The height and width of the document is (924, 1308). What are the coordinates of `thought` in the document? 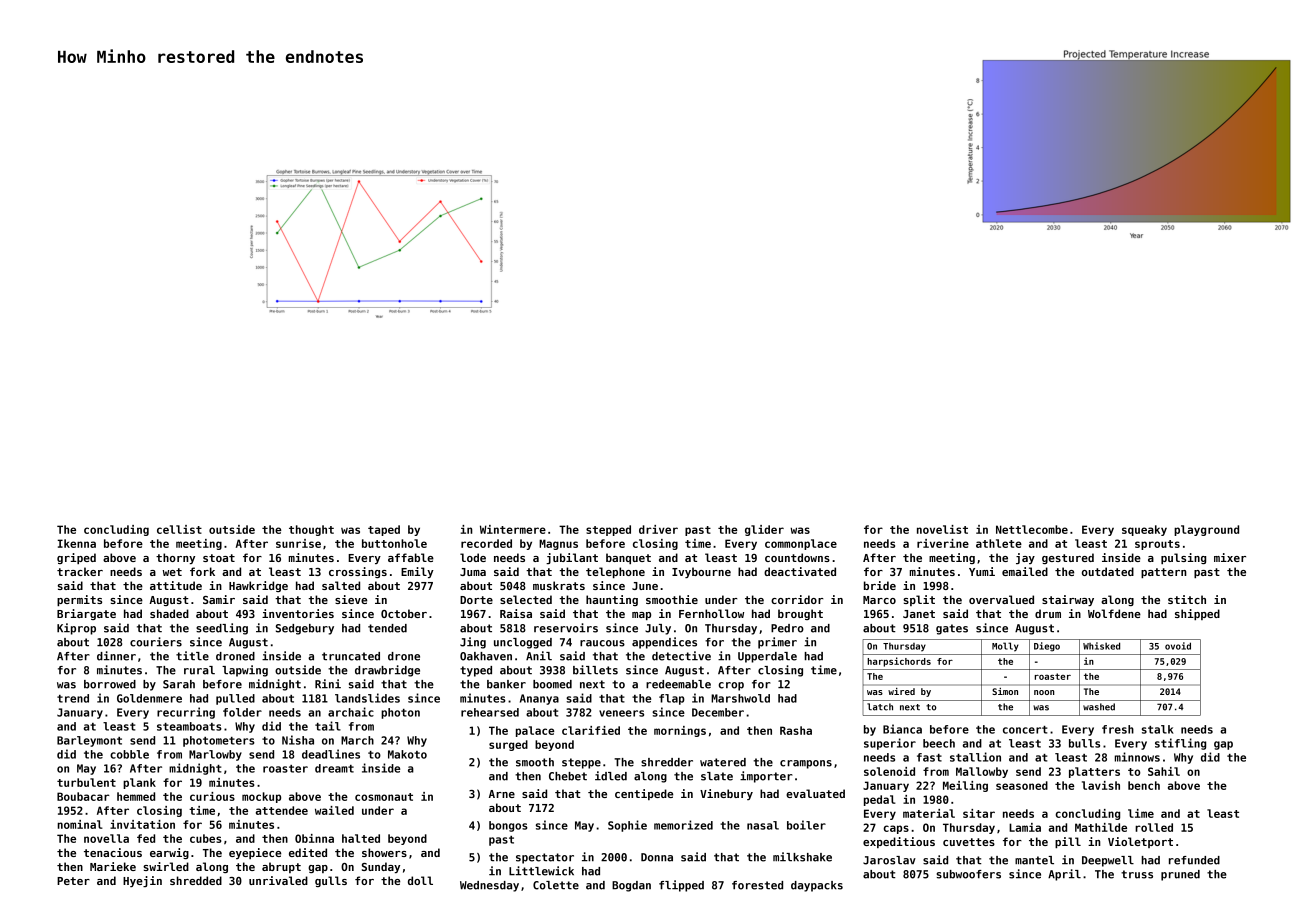 It's located at (311, 530).
